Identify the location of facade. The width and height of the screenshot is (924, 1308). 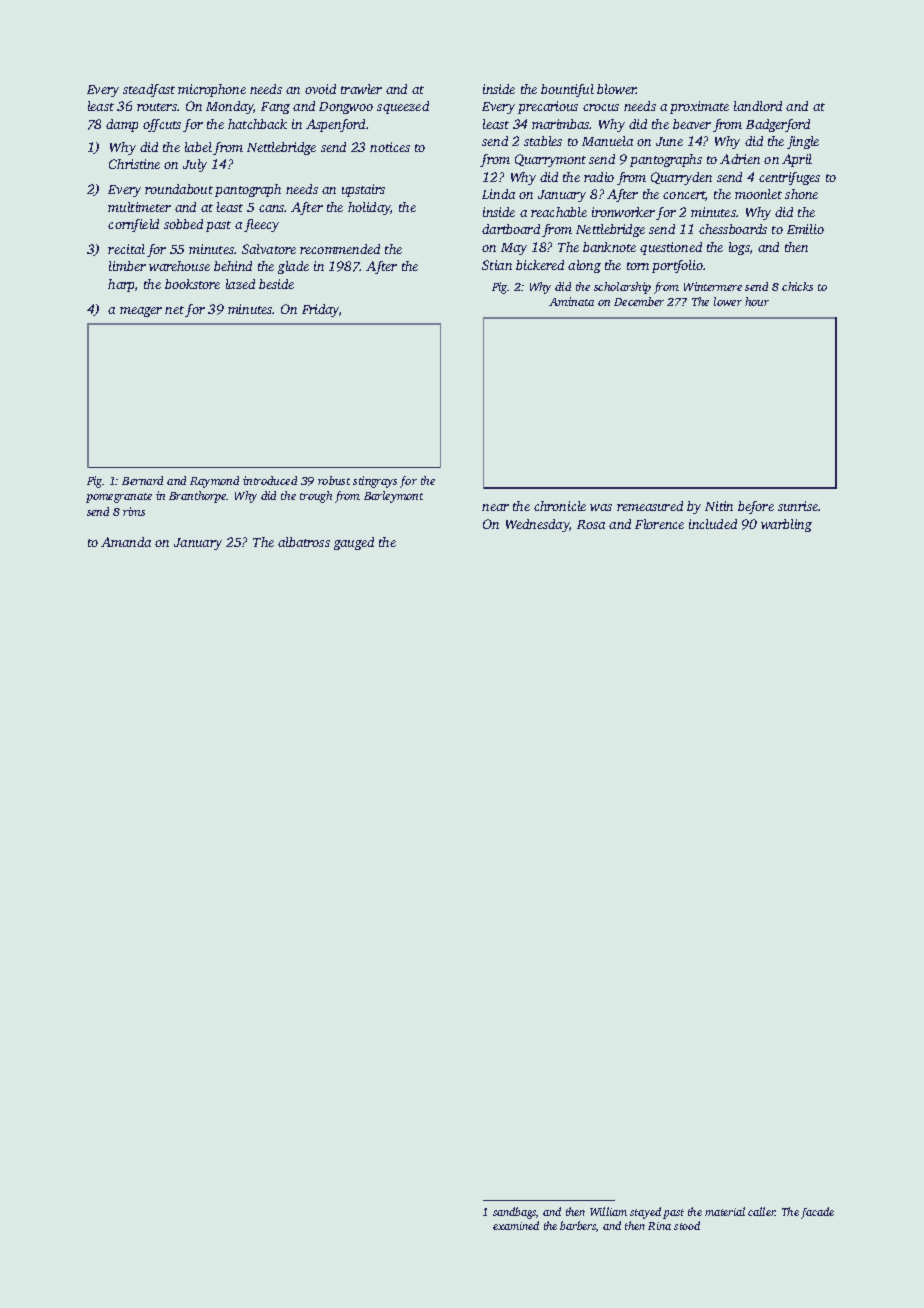
(817, 1213).
